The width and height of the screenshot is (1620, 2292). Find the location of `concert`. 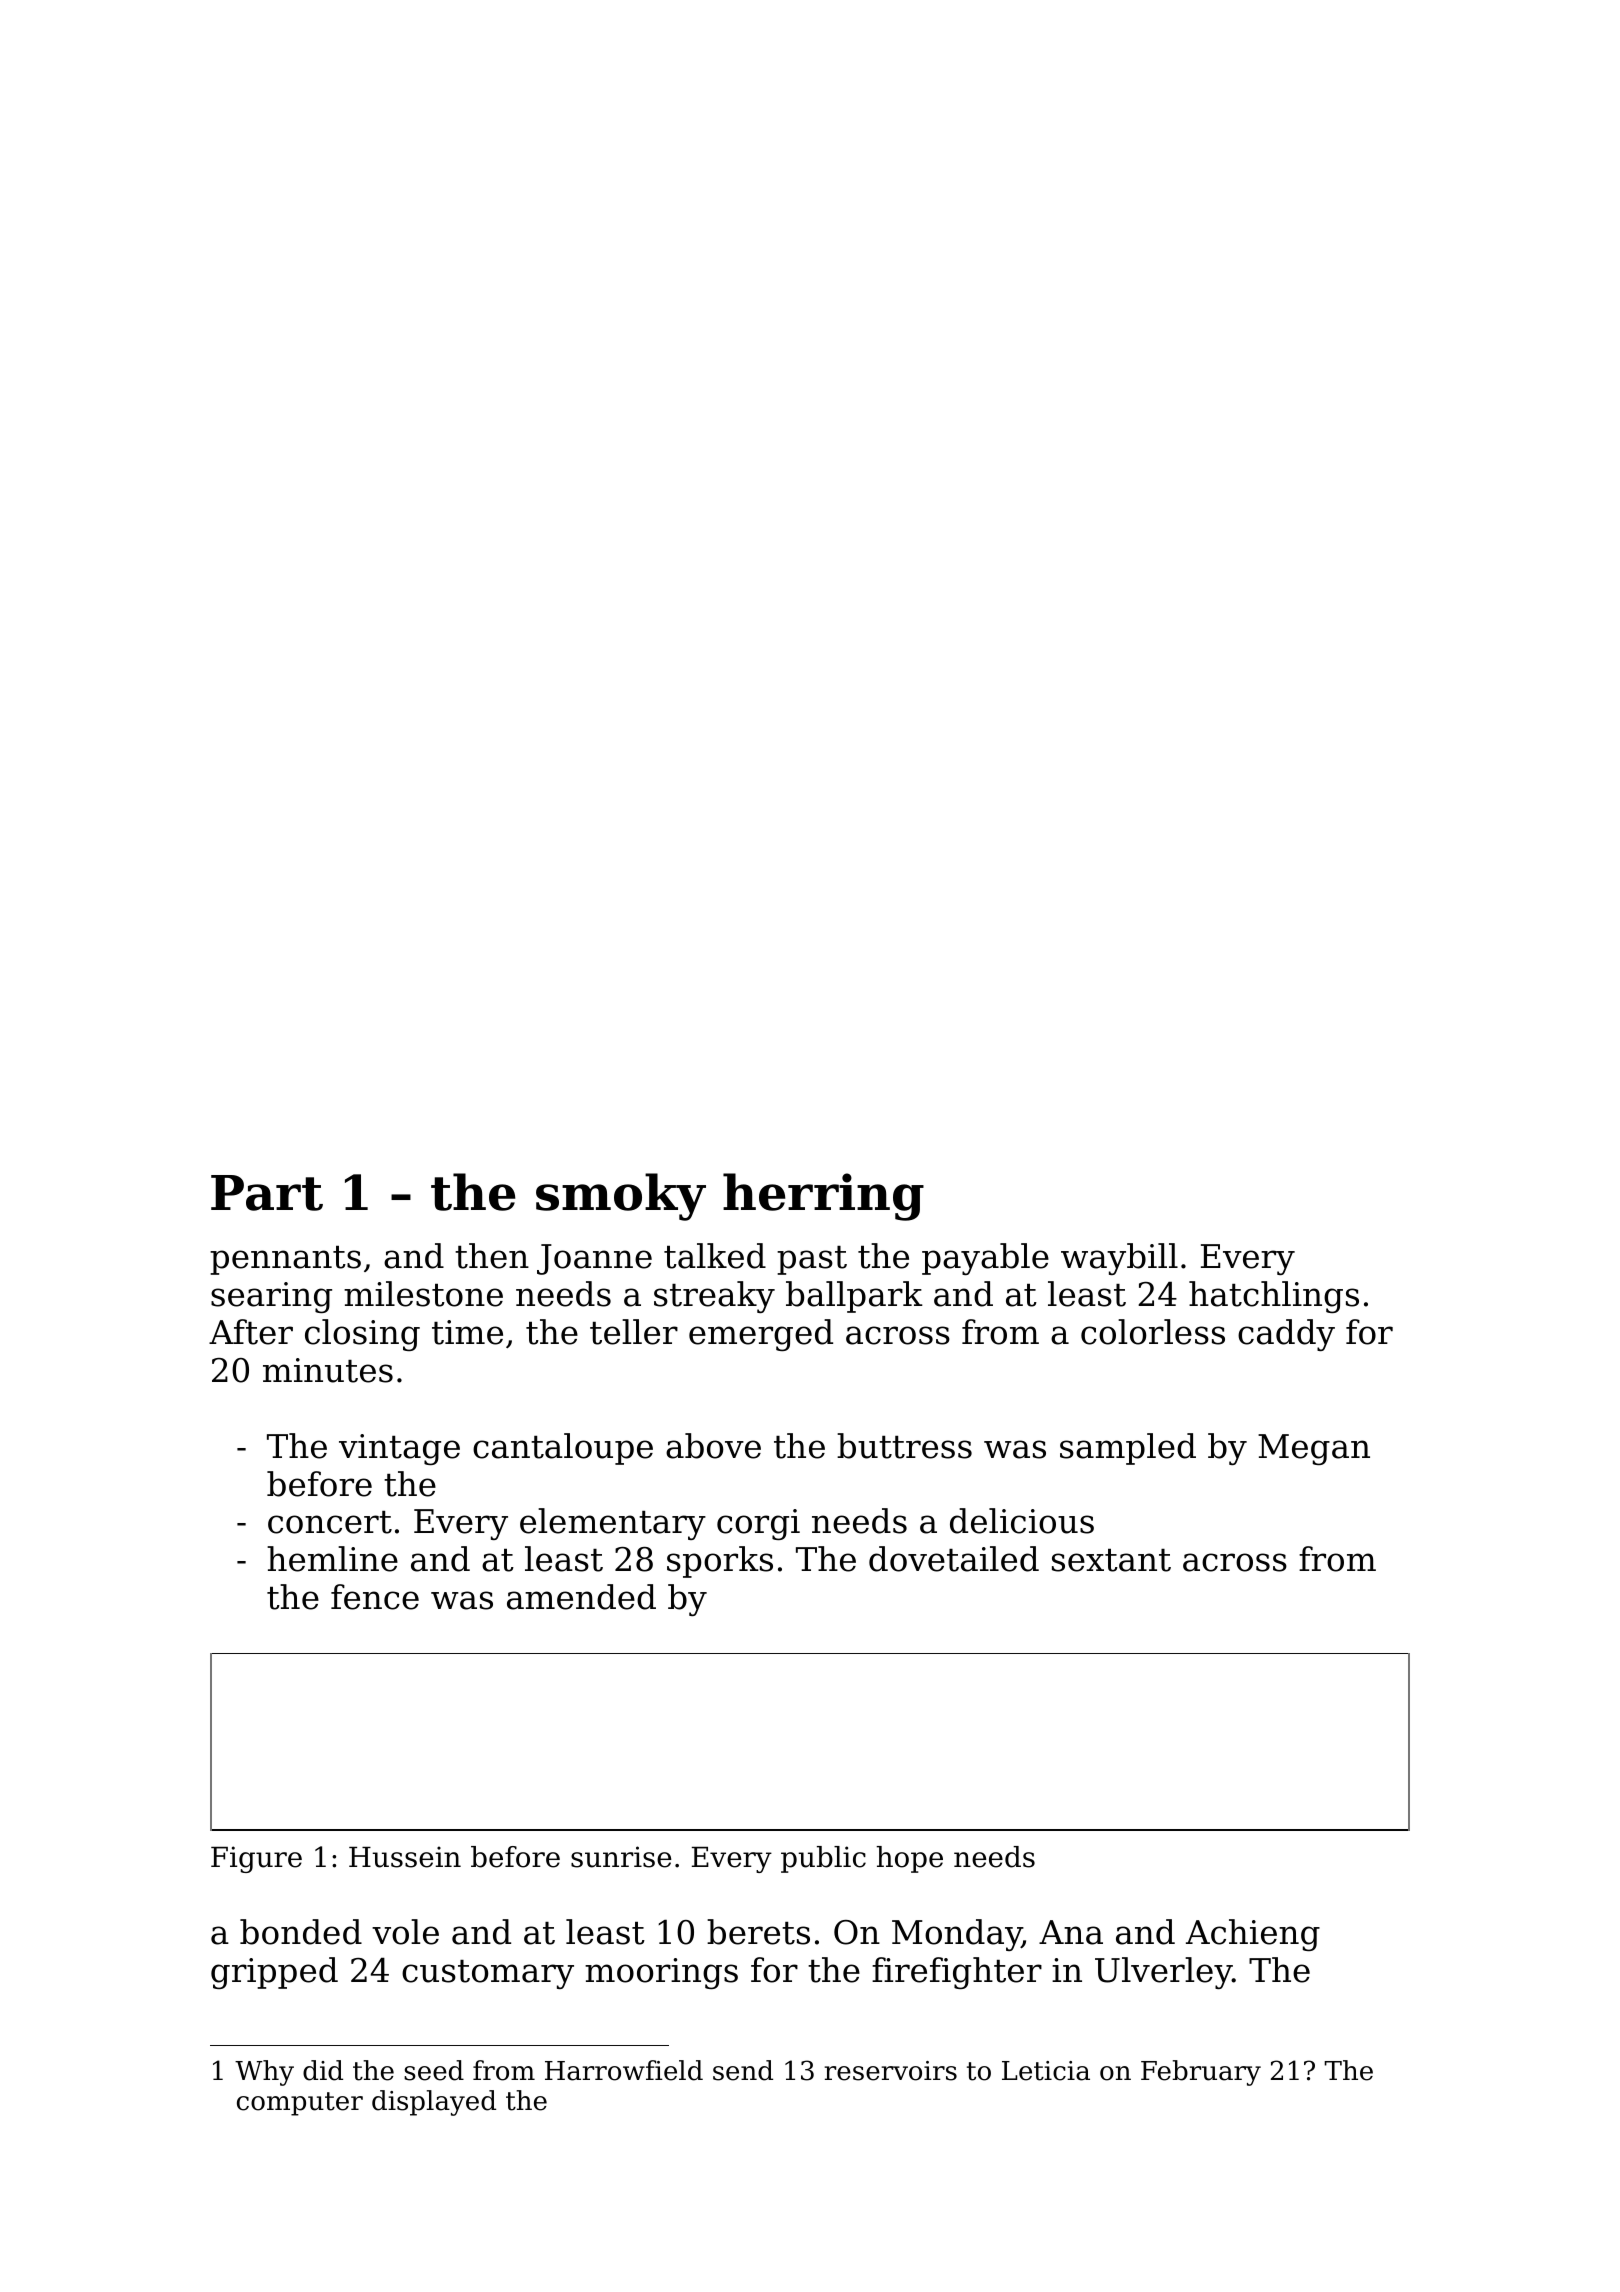

concert is located at coordinates (330, 1522).
